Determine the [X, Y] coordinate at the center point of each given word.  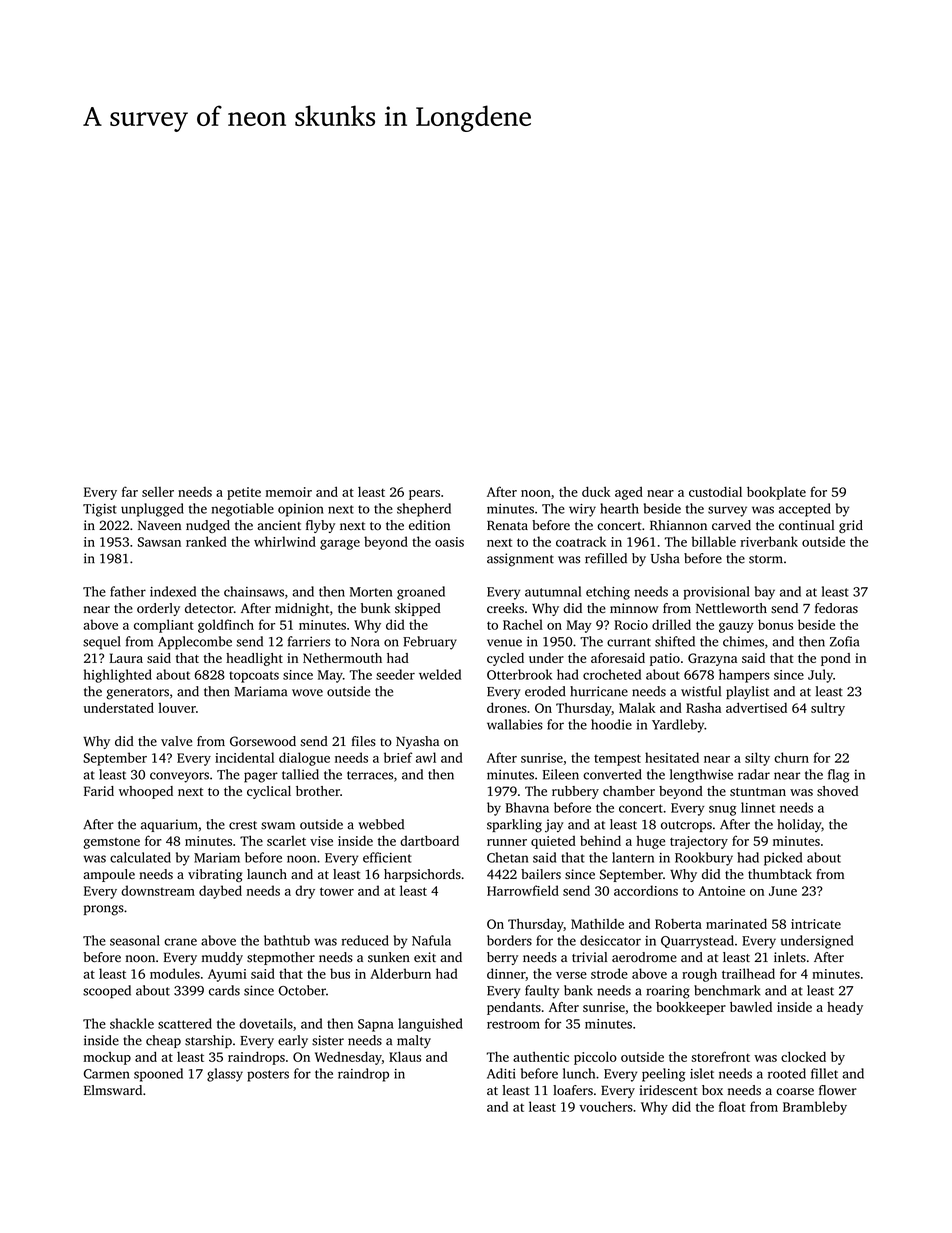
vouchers [606, 1106]
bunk [375, 608]
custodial [715, 492]
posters [268, 1076]
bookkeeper [691, 1008]
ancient [279, 525]
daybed [220, 892]
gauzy [736, 628]
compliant [164, 626]
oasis [449, 542]
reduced [365, 940]
